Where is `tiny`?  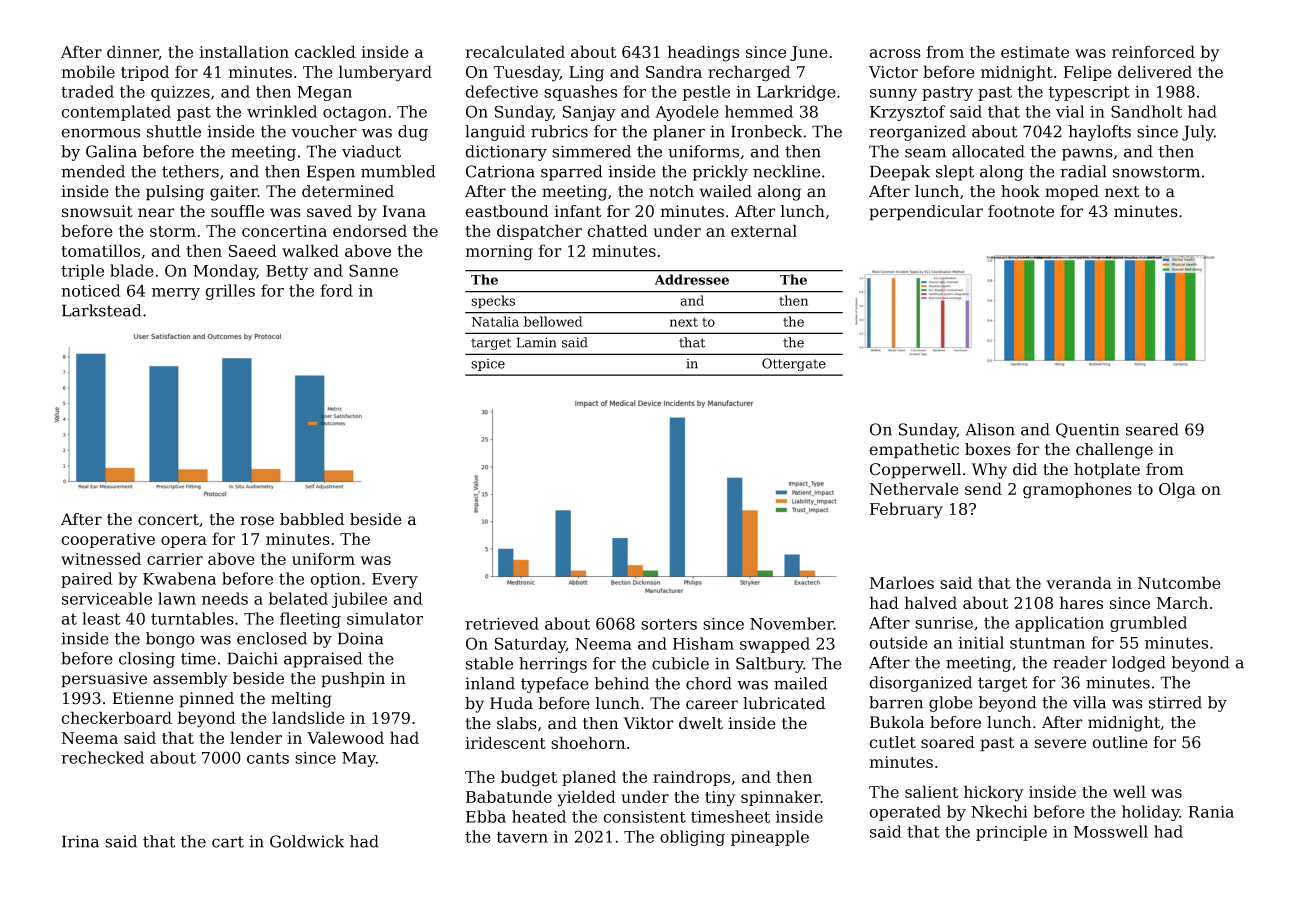
tiny is located at coordinates (720, 799).
